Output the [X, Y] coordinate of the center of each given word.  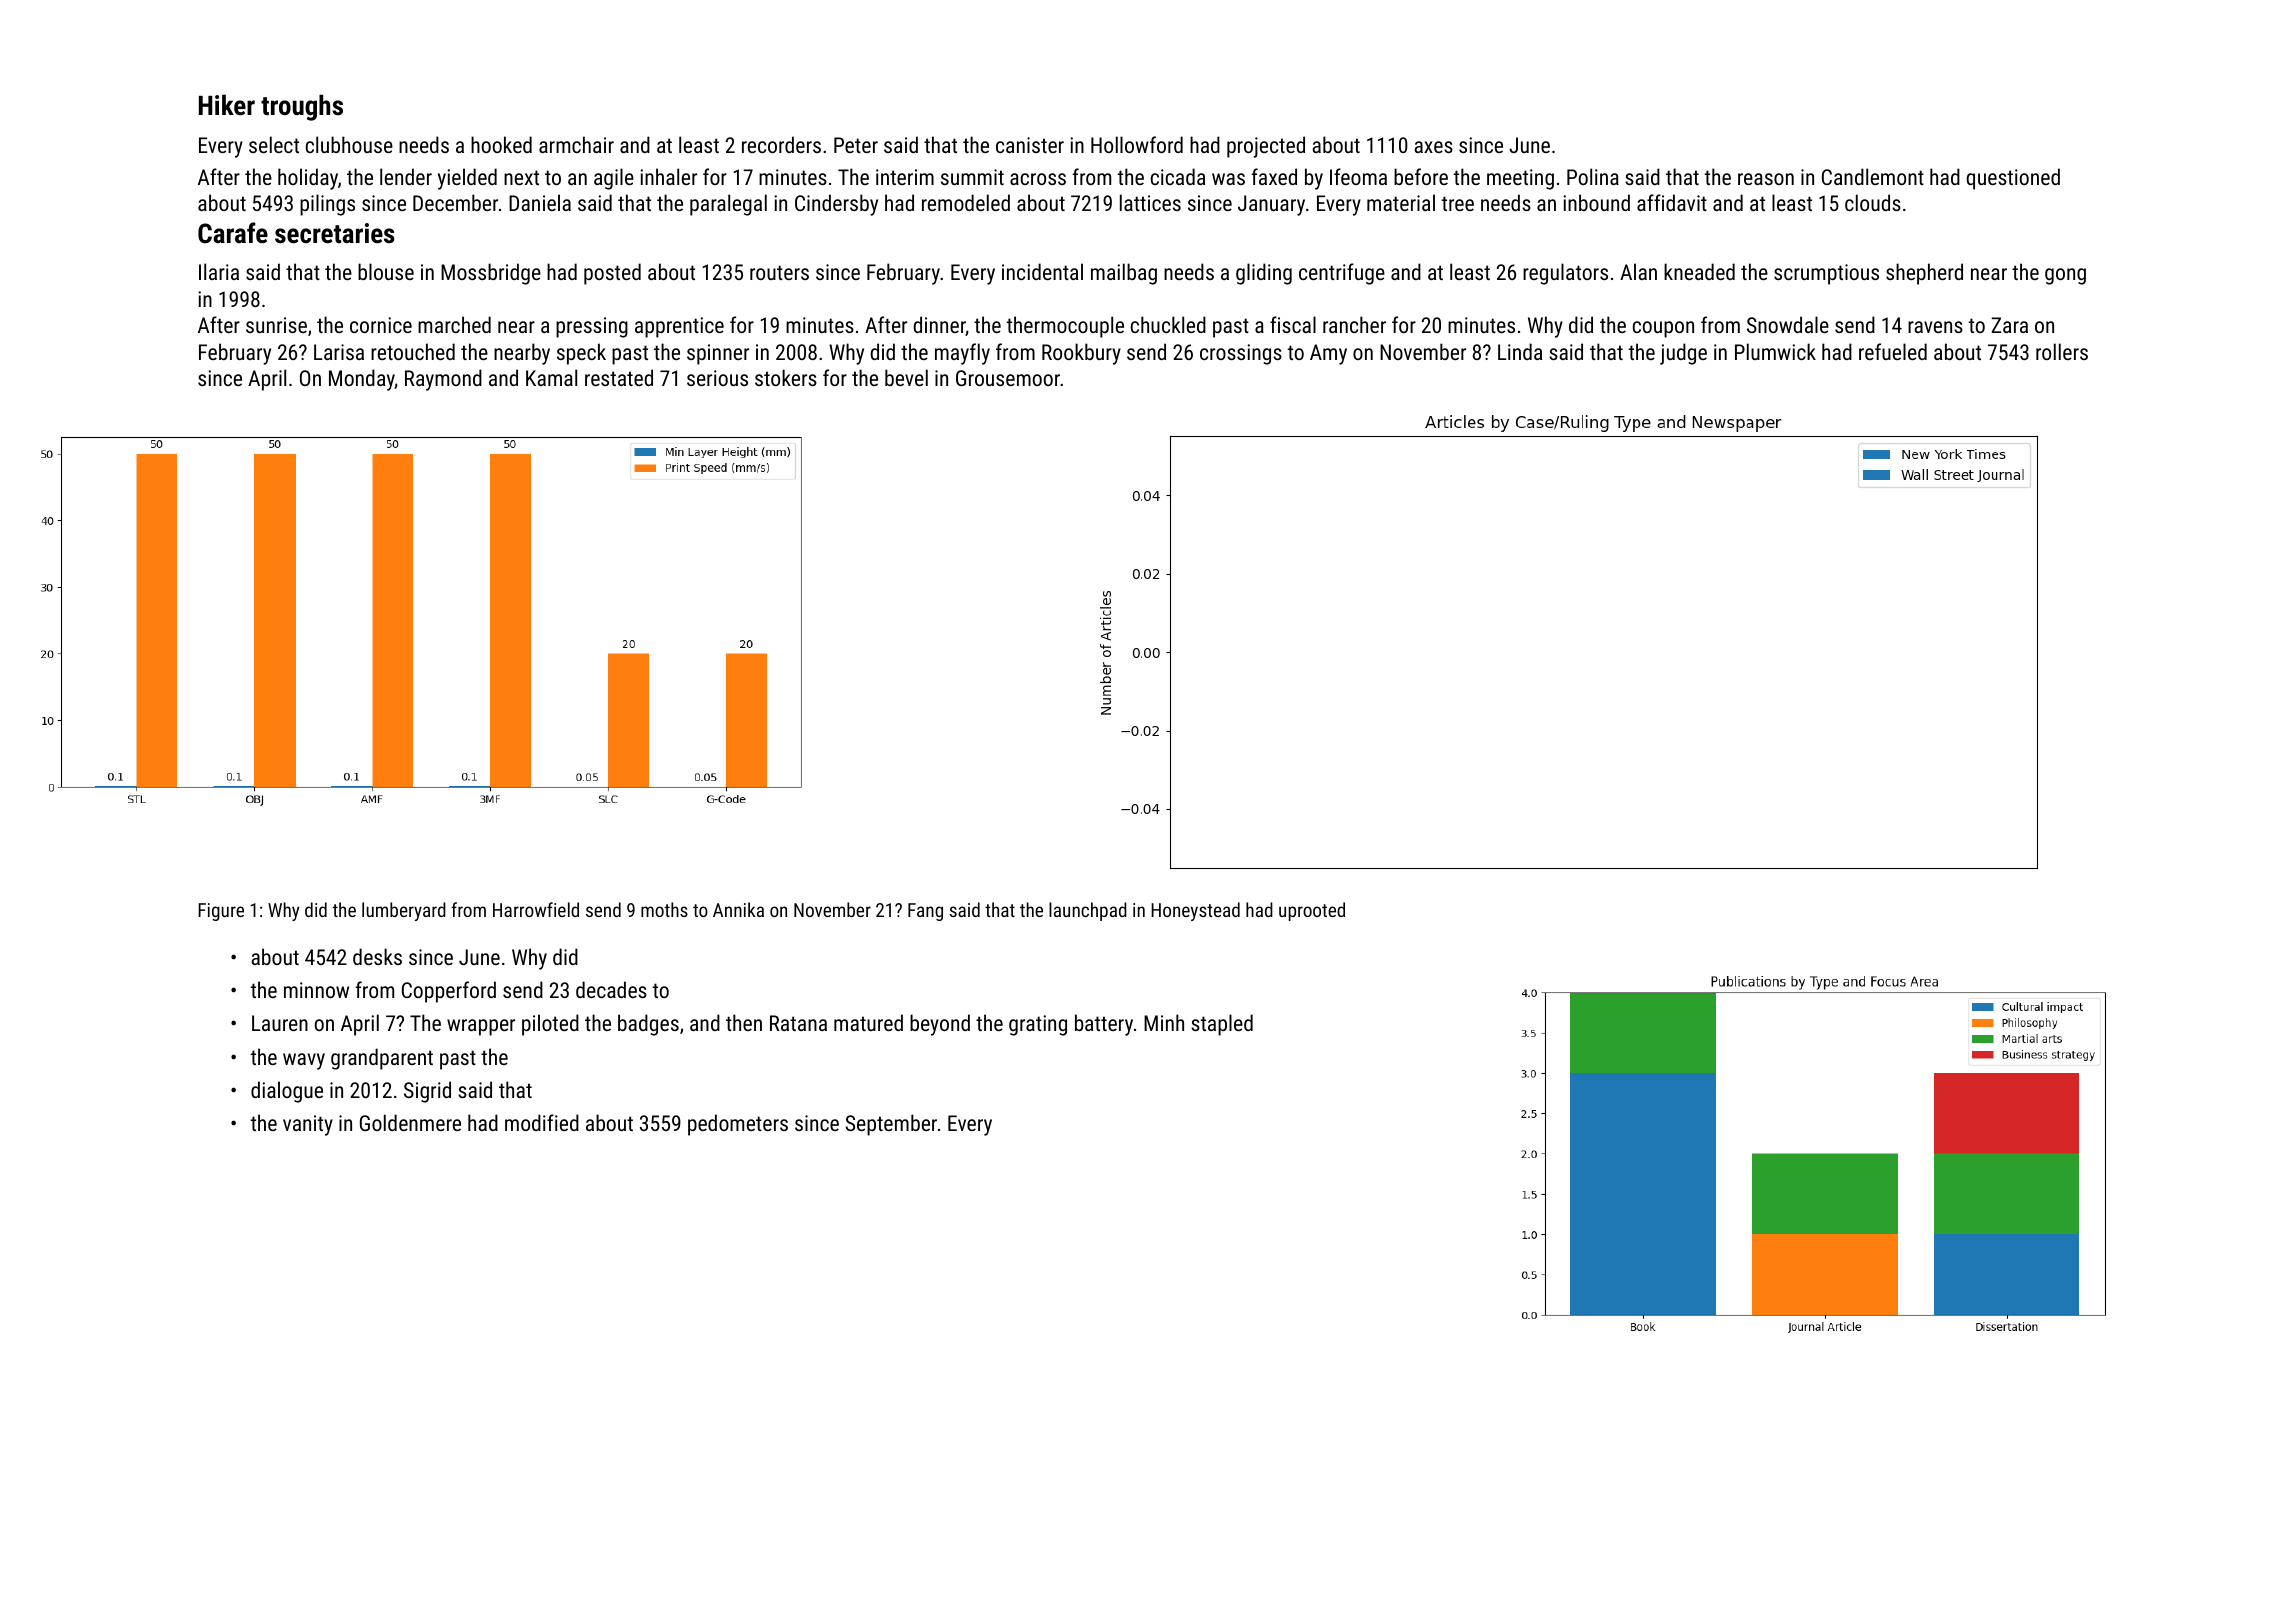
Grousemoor [1008, 378]
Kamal [551, 377]
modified [542, 1122]
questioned [2013, 179]
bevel [906, 377]
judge [1683, 354]
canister [1030, 145]
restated [619, 377]
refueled [1893, 351]
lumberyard [404, 911]
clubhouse [349, 144]
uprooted [1312, 911]
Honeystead [1195, 911]
